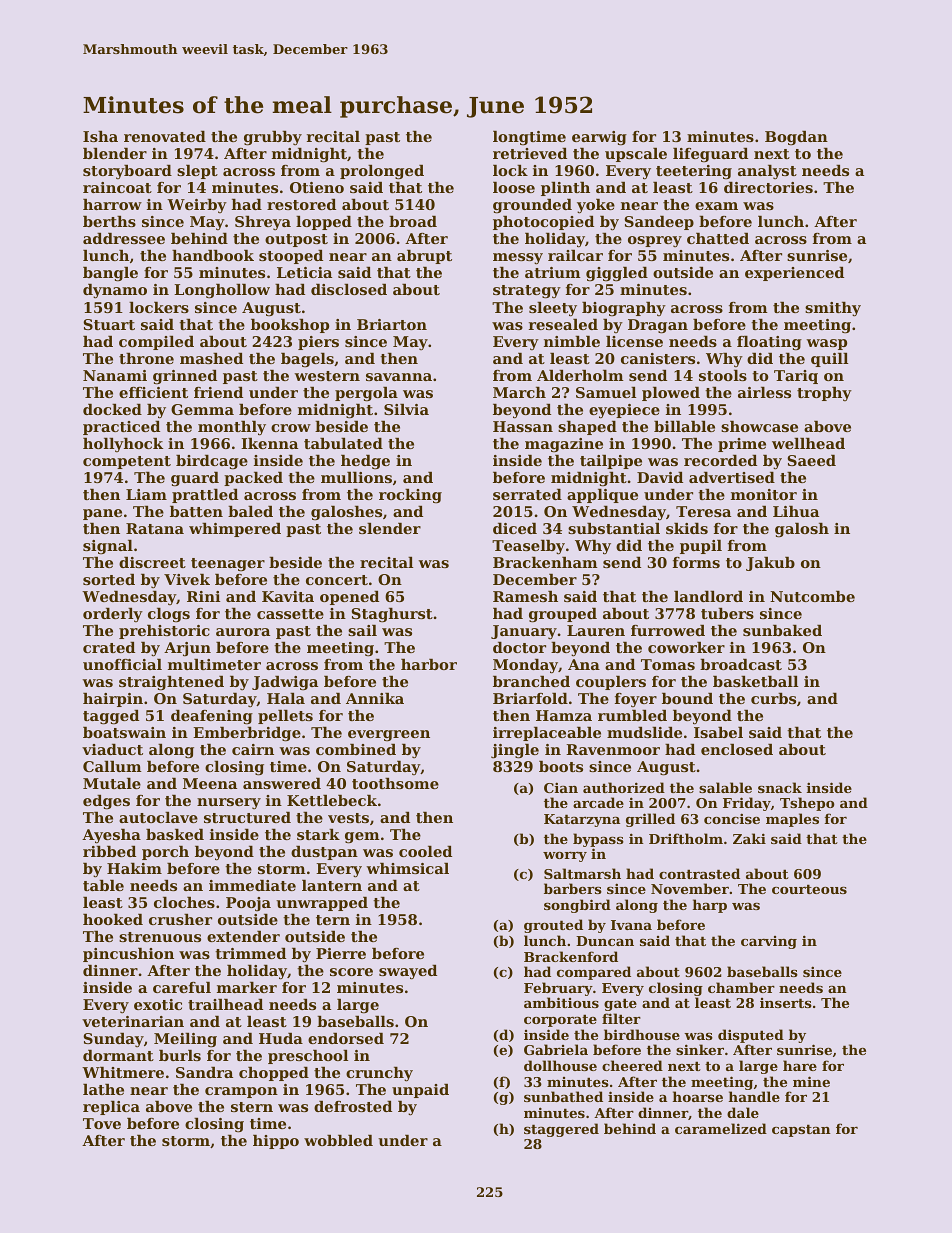 The image size is (952, 1233). Describe the element at coordinates (338, 1140) in the image. I see `wobbled` at that location.
